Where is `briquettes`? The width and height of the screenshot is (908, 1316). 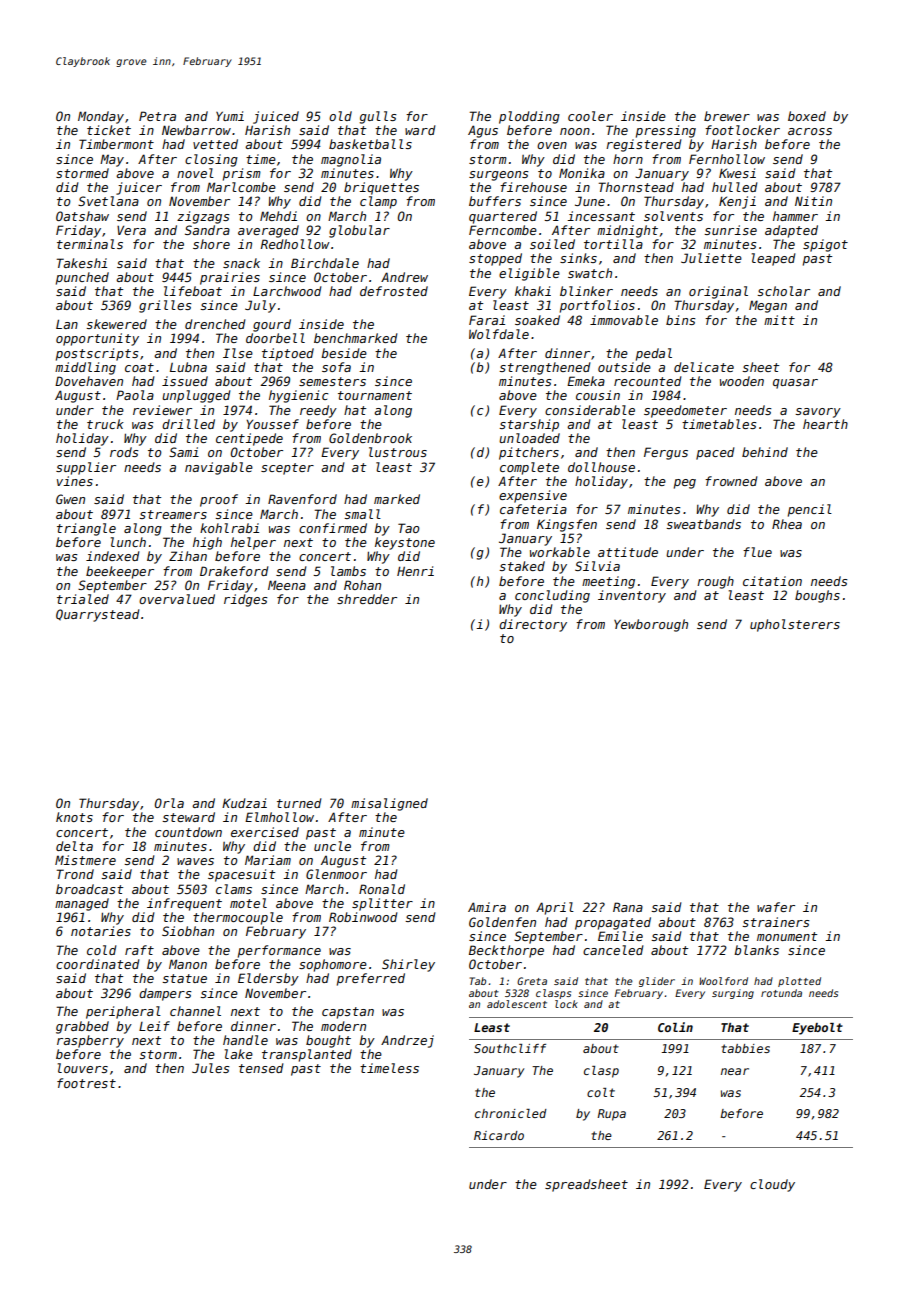 briquettes is located at coordinates (381, 188).
